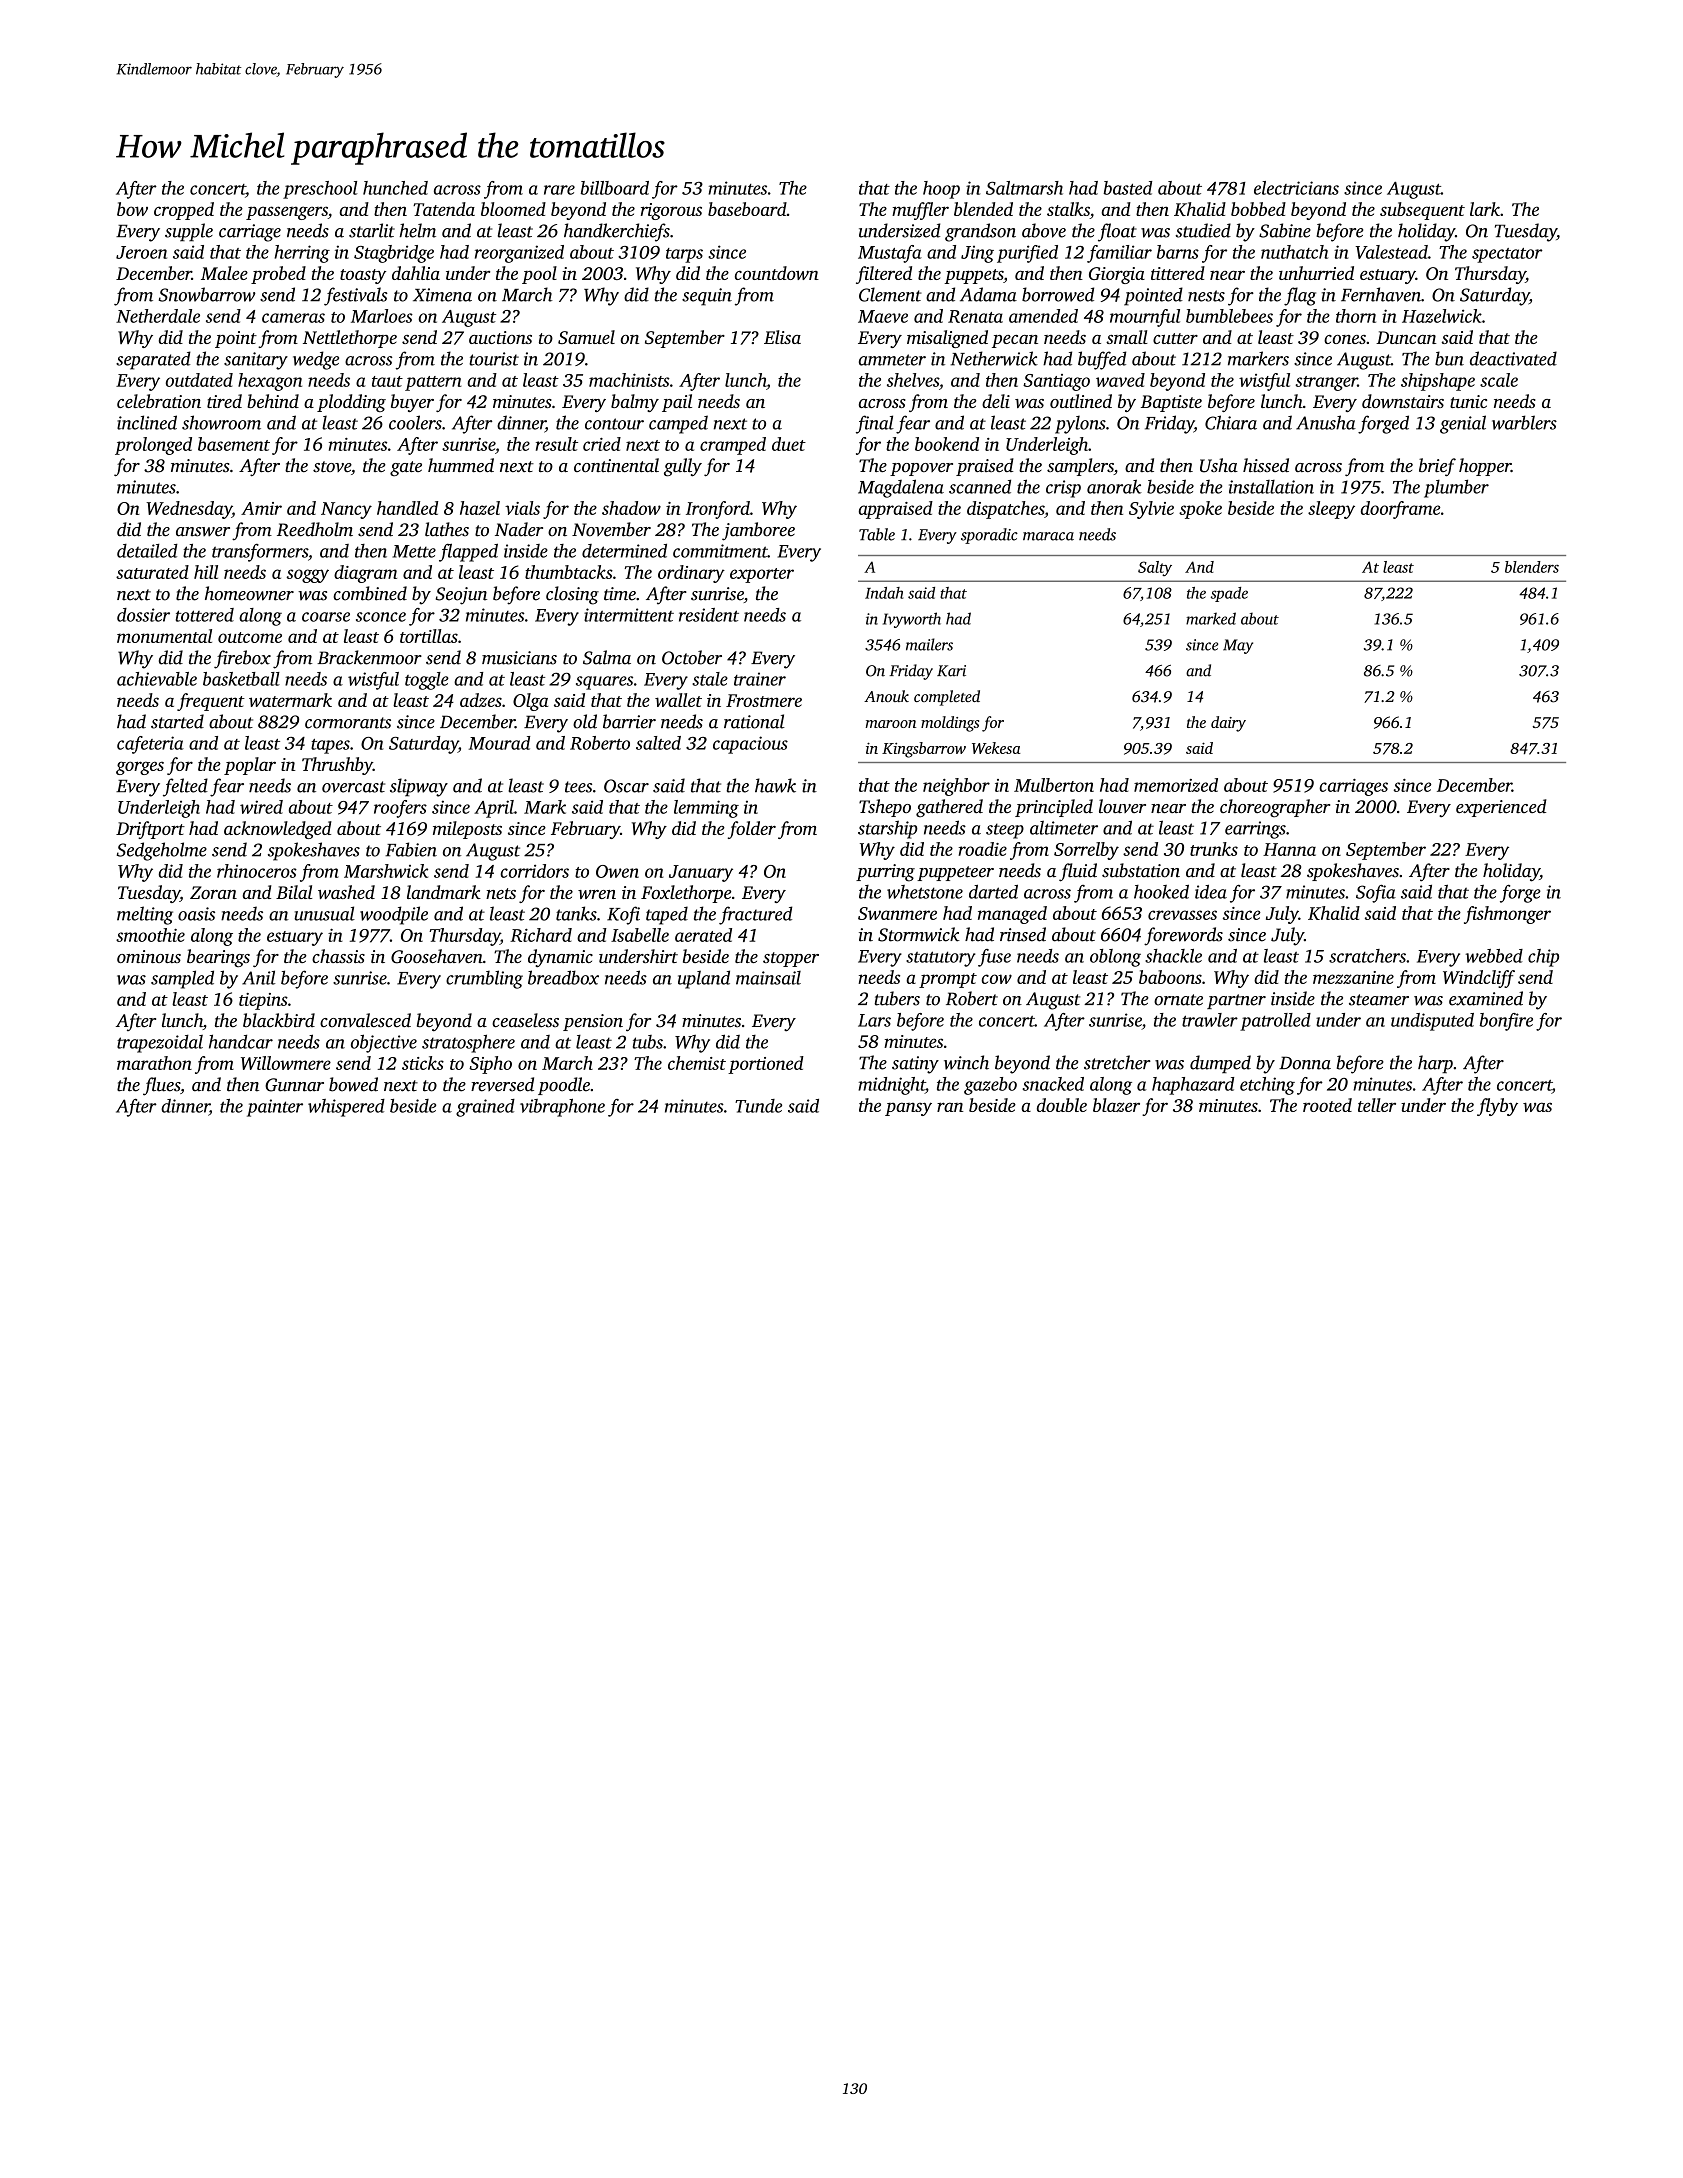 The width and height of the screenshot is (1683, 2178). Describe the element at coordinates (1499, 380) in the screenshot. I see `scale` at that location.
